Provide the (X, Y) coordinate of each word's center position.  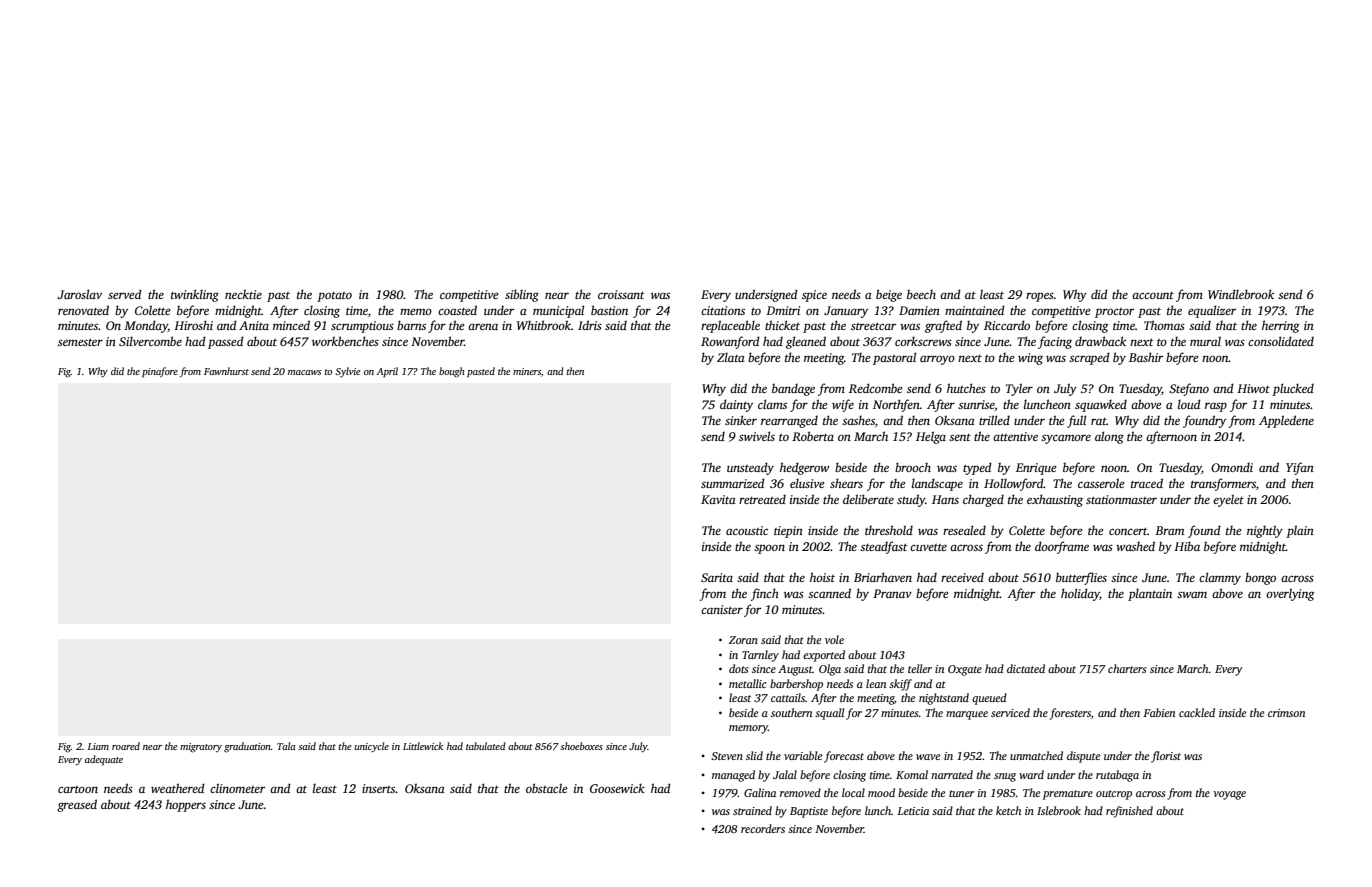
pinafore (160, 372)
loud (1189, 404)
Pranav (892, 593)
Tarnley (760, 656)
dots (738, 668)
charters (1127, 668)
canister (722, 609)
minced (291, 325)
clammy (1220, 578)
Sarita (717, 577)
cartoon (78, 789)
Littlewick (423, 746)
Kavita (718, 499)
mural (1205, 341)
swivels (757, 436)
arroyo (937, 360)
